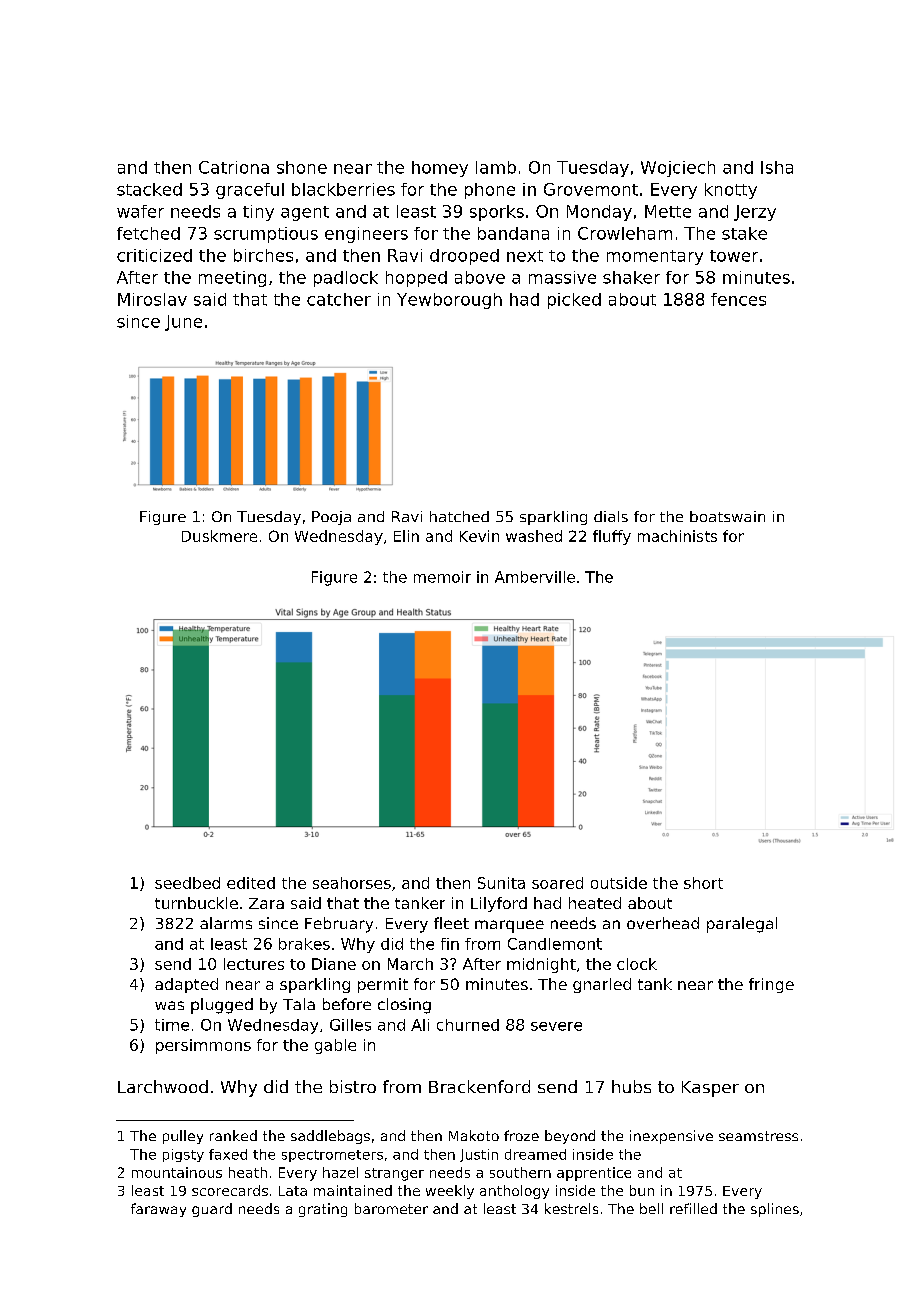 This screenshot has height=1311, width=924. What do you see at coordinates (440, 169) in the screenshot?
I see `homey` at bounding box center [440, 169].
